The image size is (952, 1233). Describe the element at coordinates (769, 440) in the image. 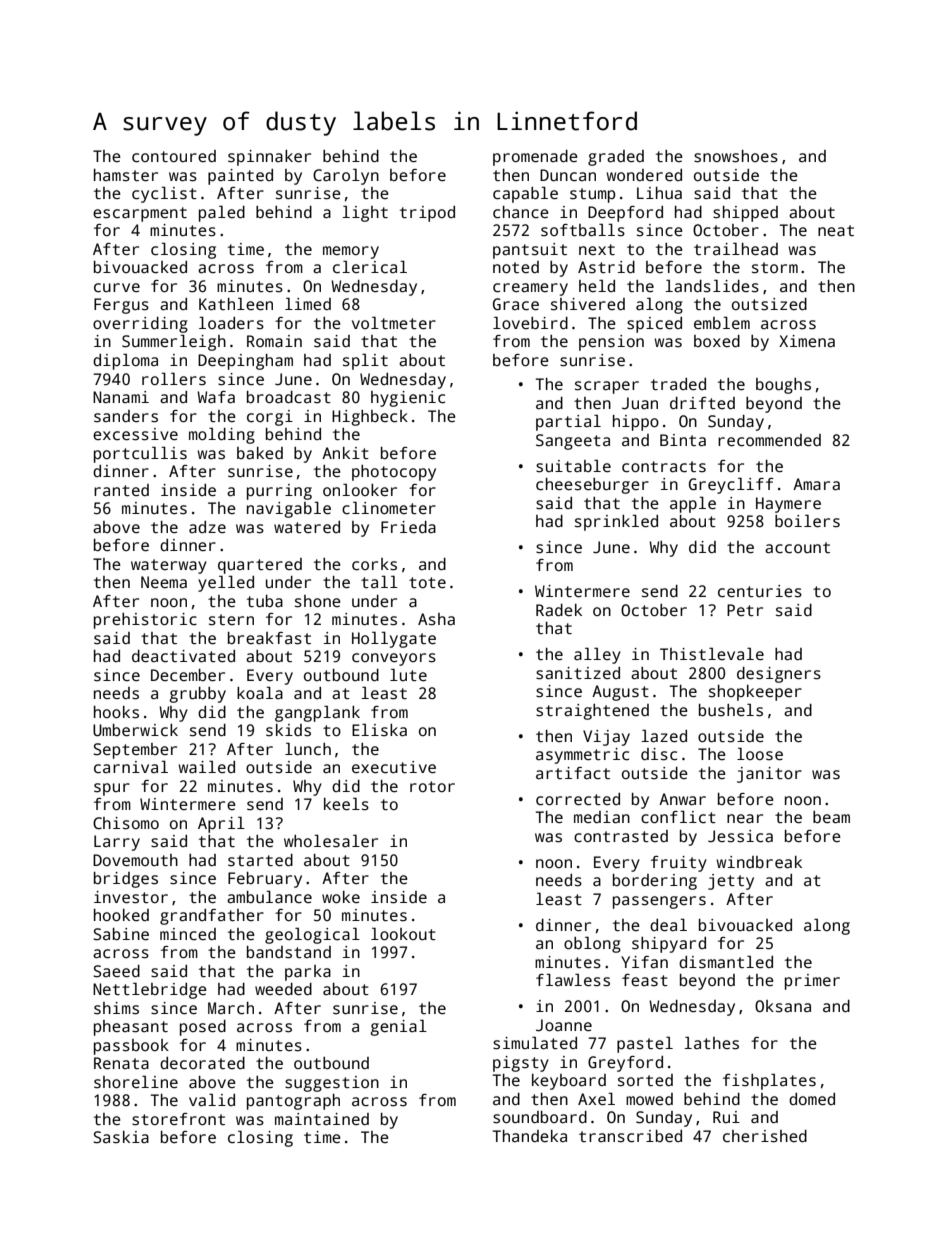

I see `recommended` at that location.
